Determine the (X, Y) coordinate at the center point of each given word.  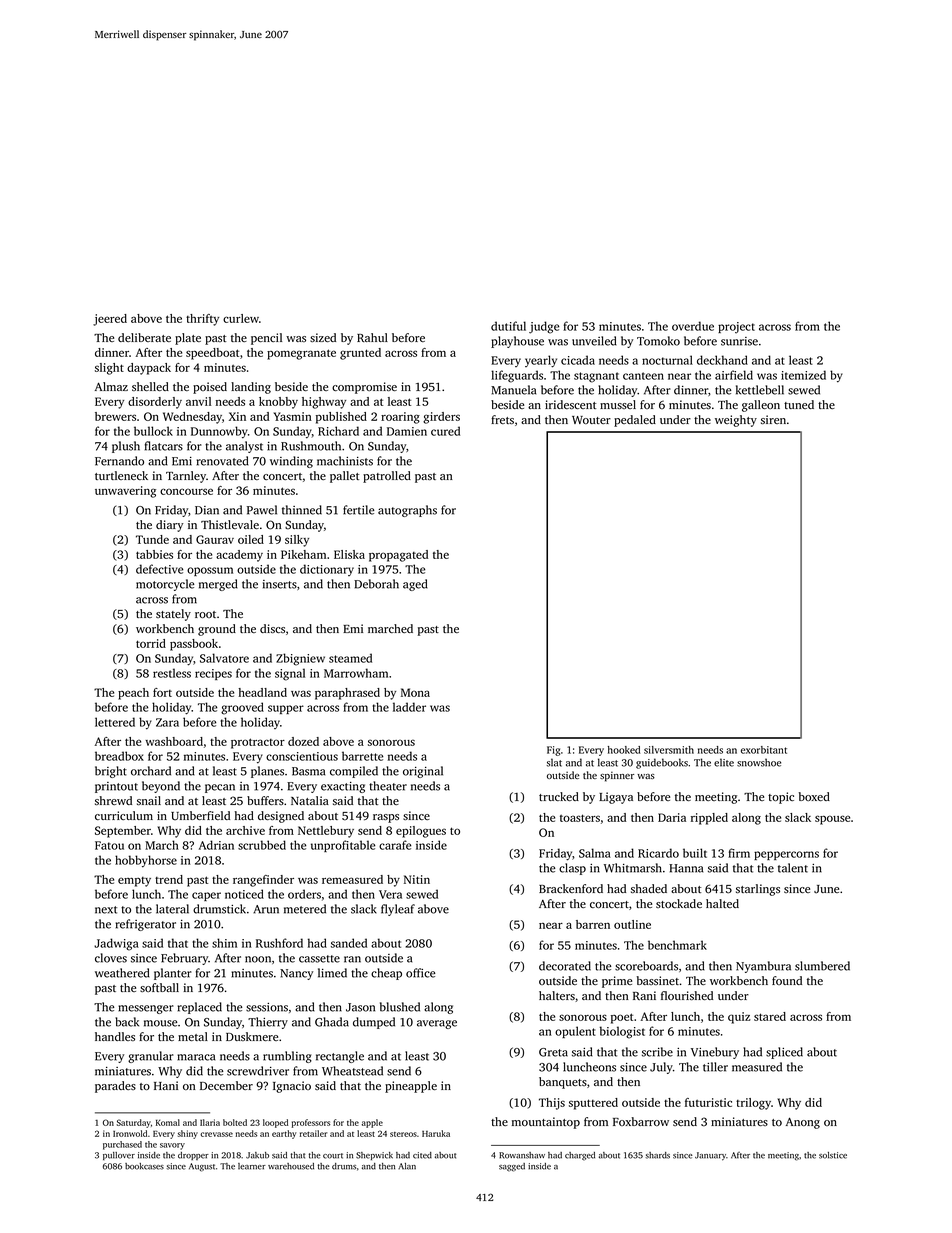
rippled (709, 819)
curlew (241, 318)
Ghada (332, 1022)
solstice (833, 1155)
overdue (693, 326)
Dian (207, 510)
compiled (354, 772)
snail (149, 800)
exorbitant (764, 750)
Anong (803, 1123)
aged (415, 585)
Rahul (372, 337)
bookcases (144, 1166)
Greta (553, 1052)
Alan (407, 1166)
